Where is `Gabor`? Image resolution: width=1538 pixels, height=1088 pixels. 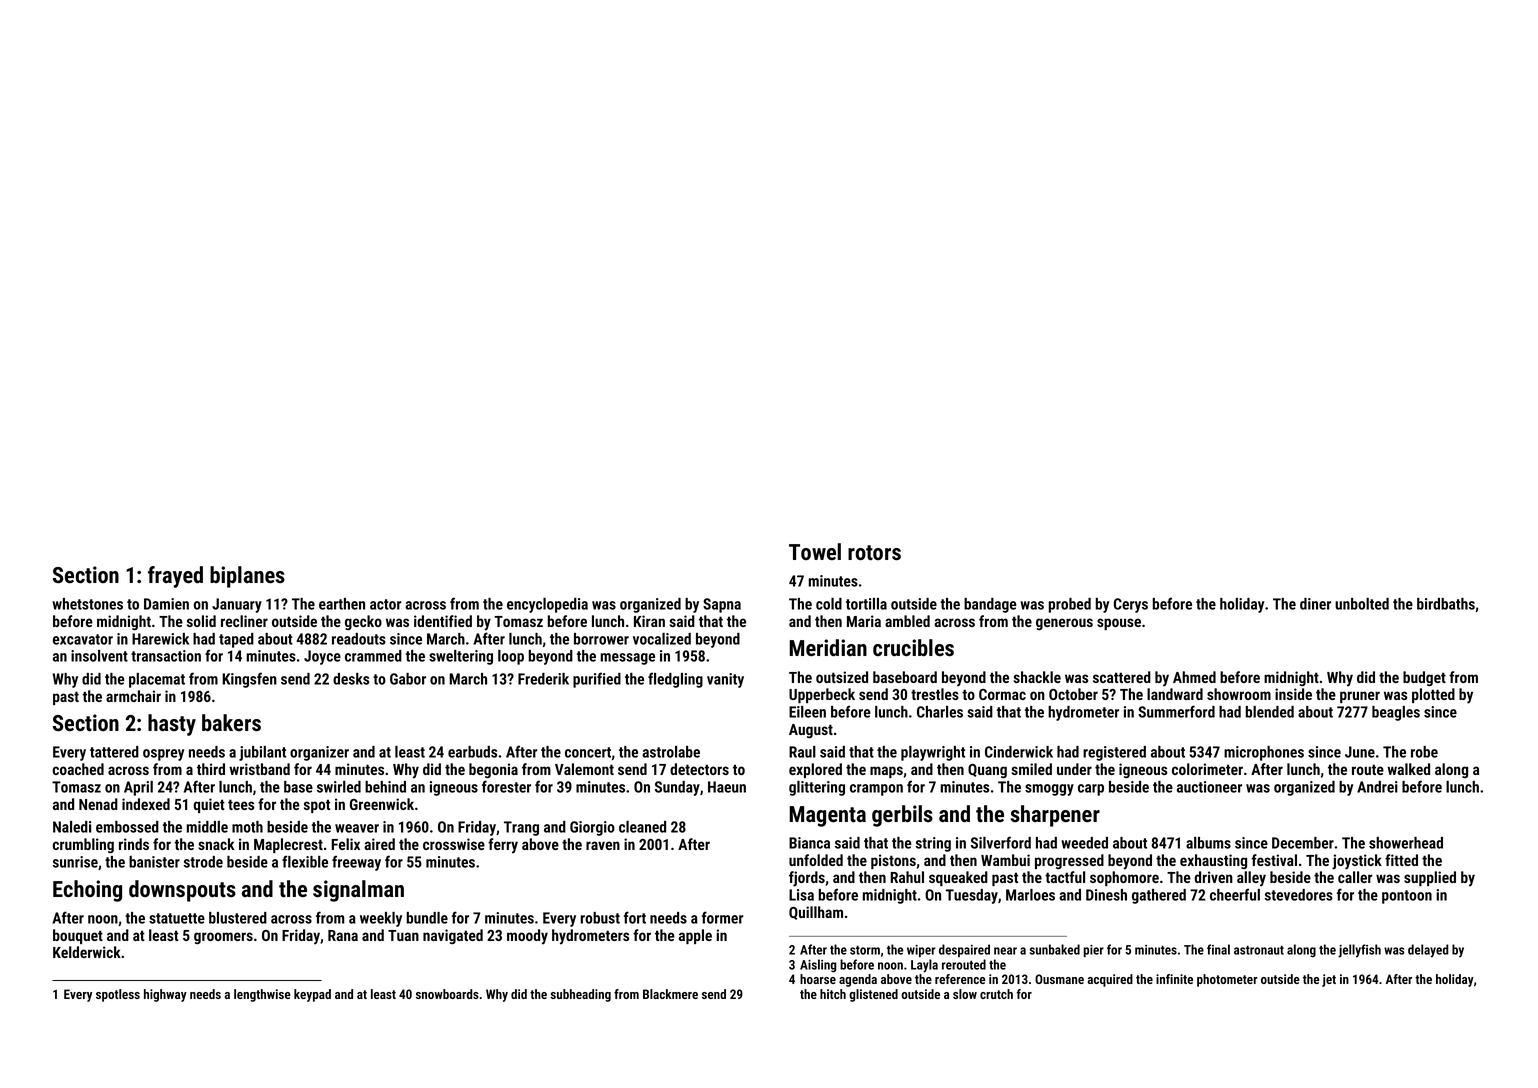
Gabor is located at coordinates (408, 679).
